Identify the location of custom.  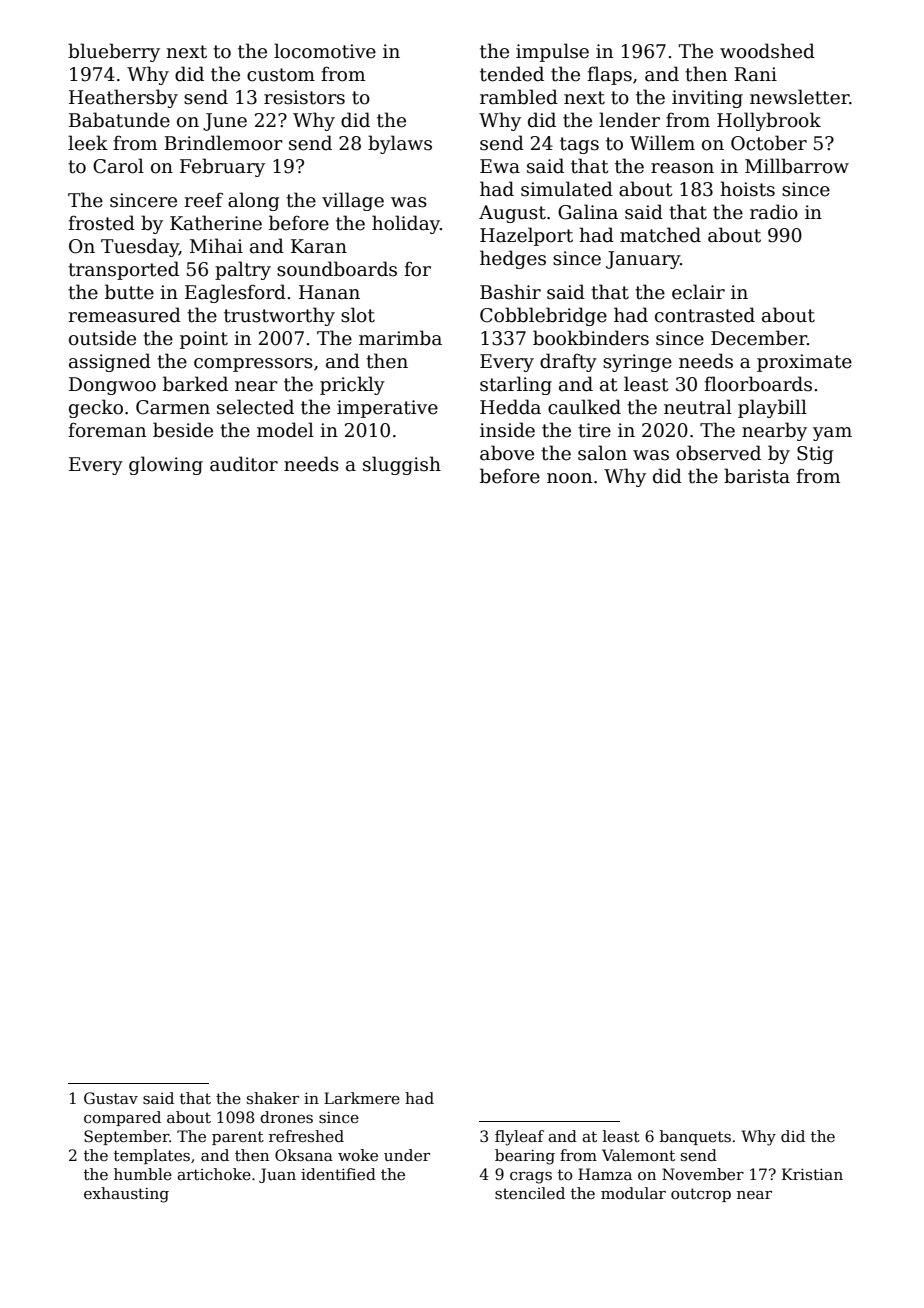
(281, 75).
